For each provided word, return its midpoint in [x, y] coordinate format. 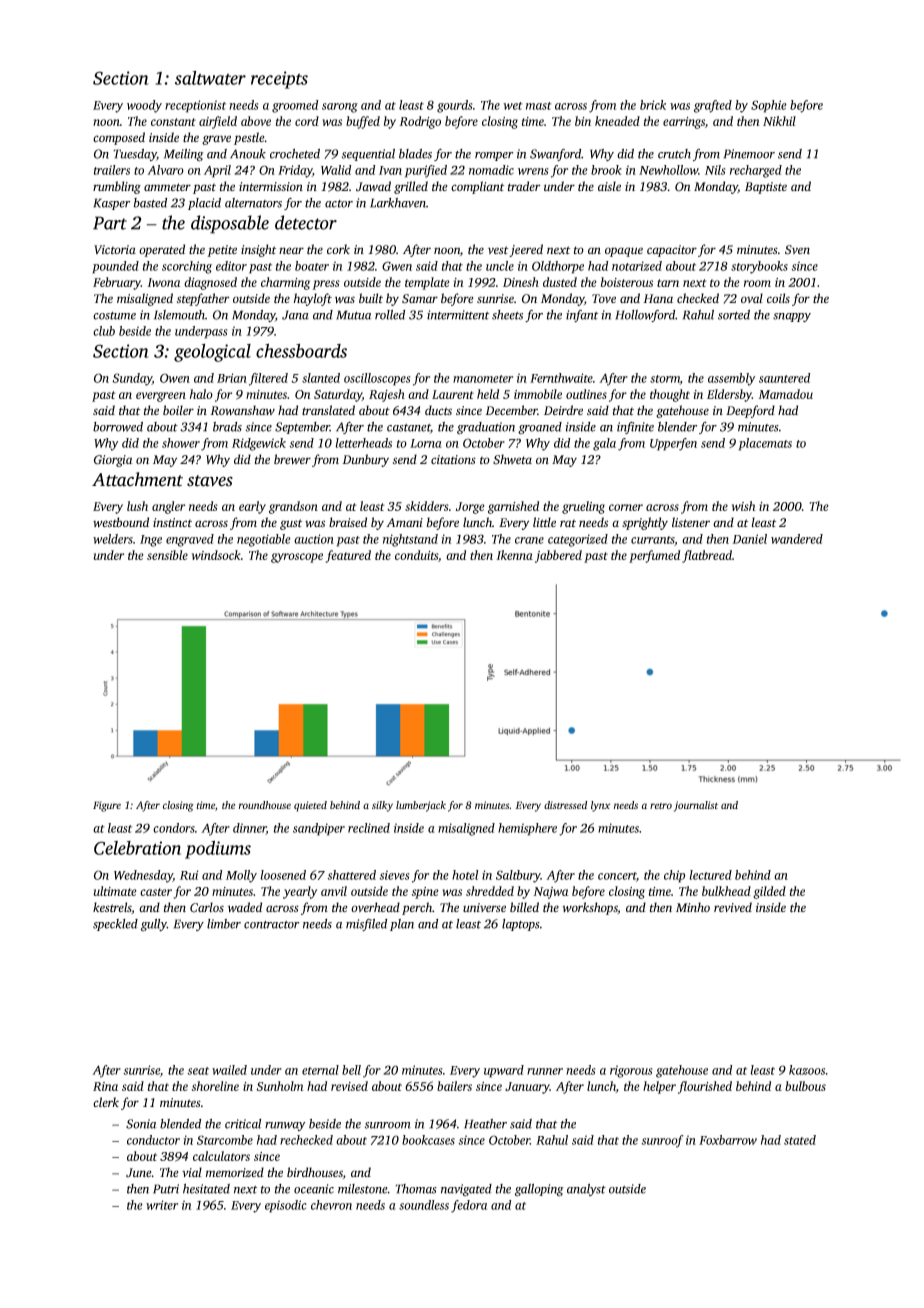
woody [144, 106]
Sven [797, 250]
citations [453, 459]
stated [800, 1140]
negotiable [264, 540]
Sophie [769, 106]
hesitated [206, 1189]
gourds [454, 106]
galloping [539, 1190]
